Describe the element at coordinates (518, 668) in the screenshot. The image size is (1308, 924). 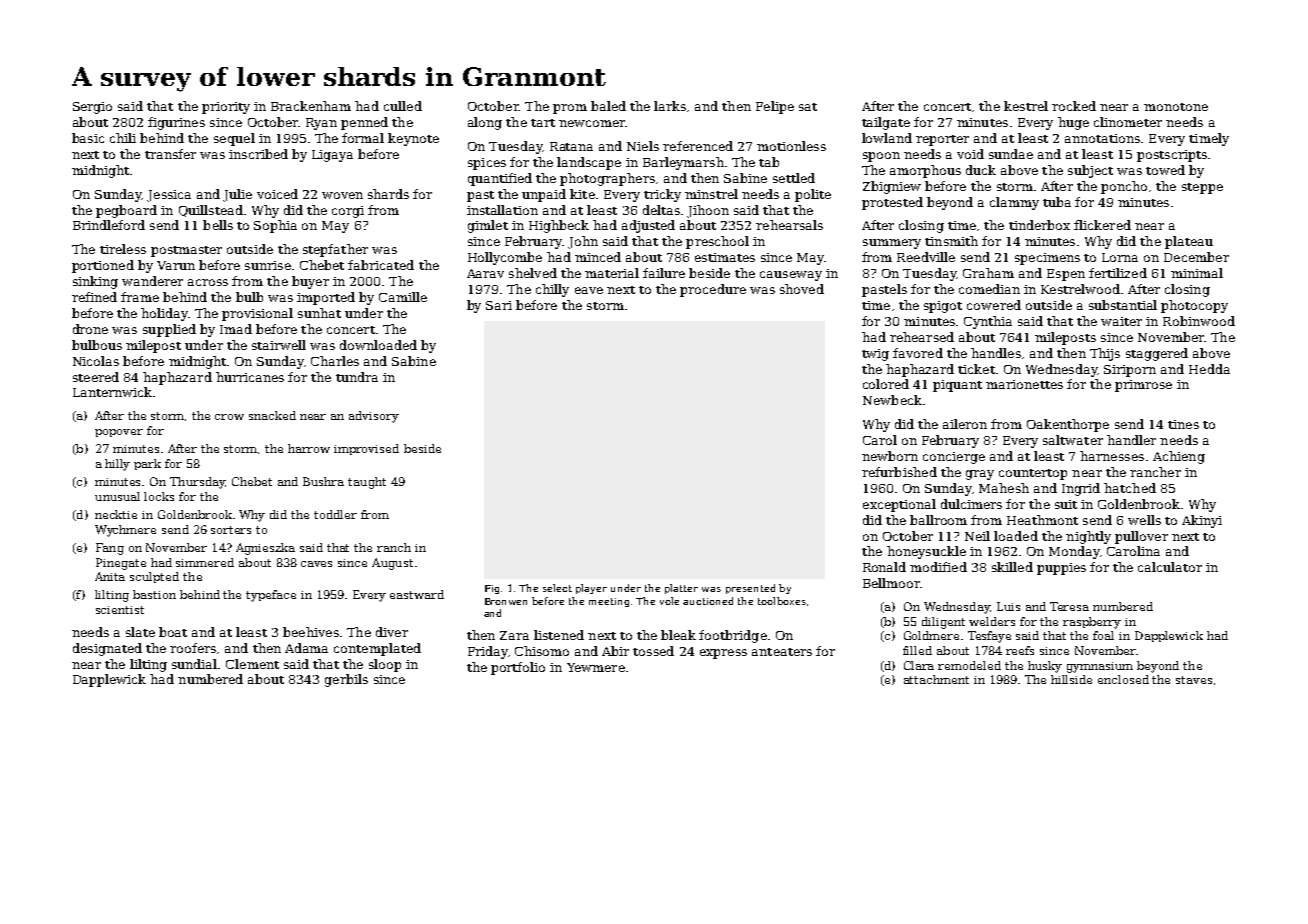
I see `portfolio` at that location.
